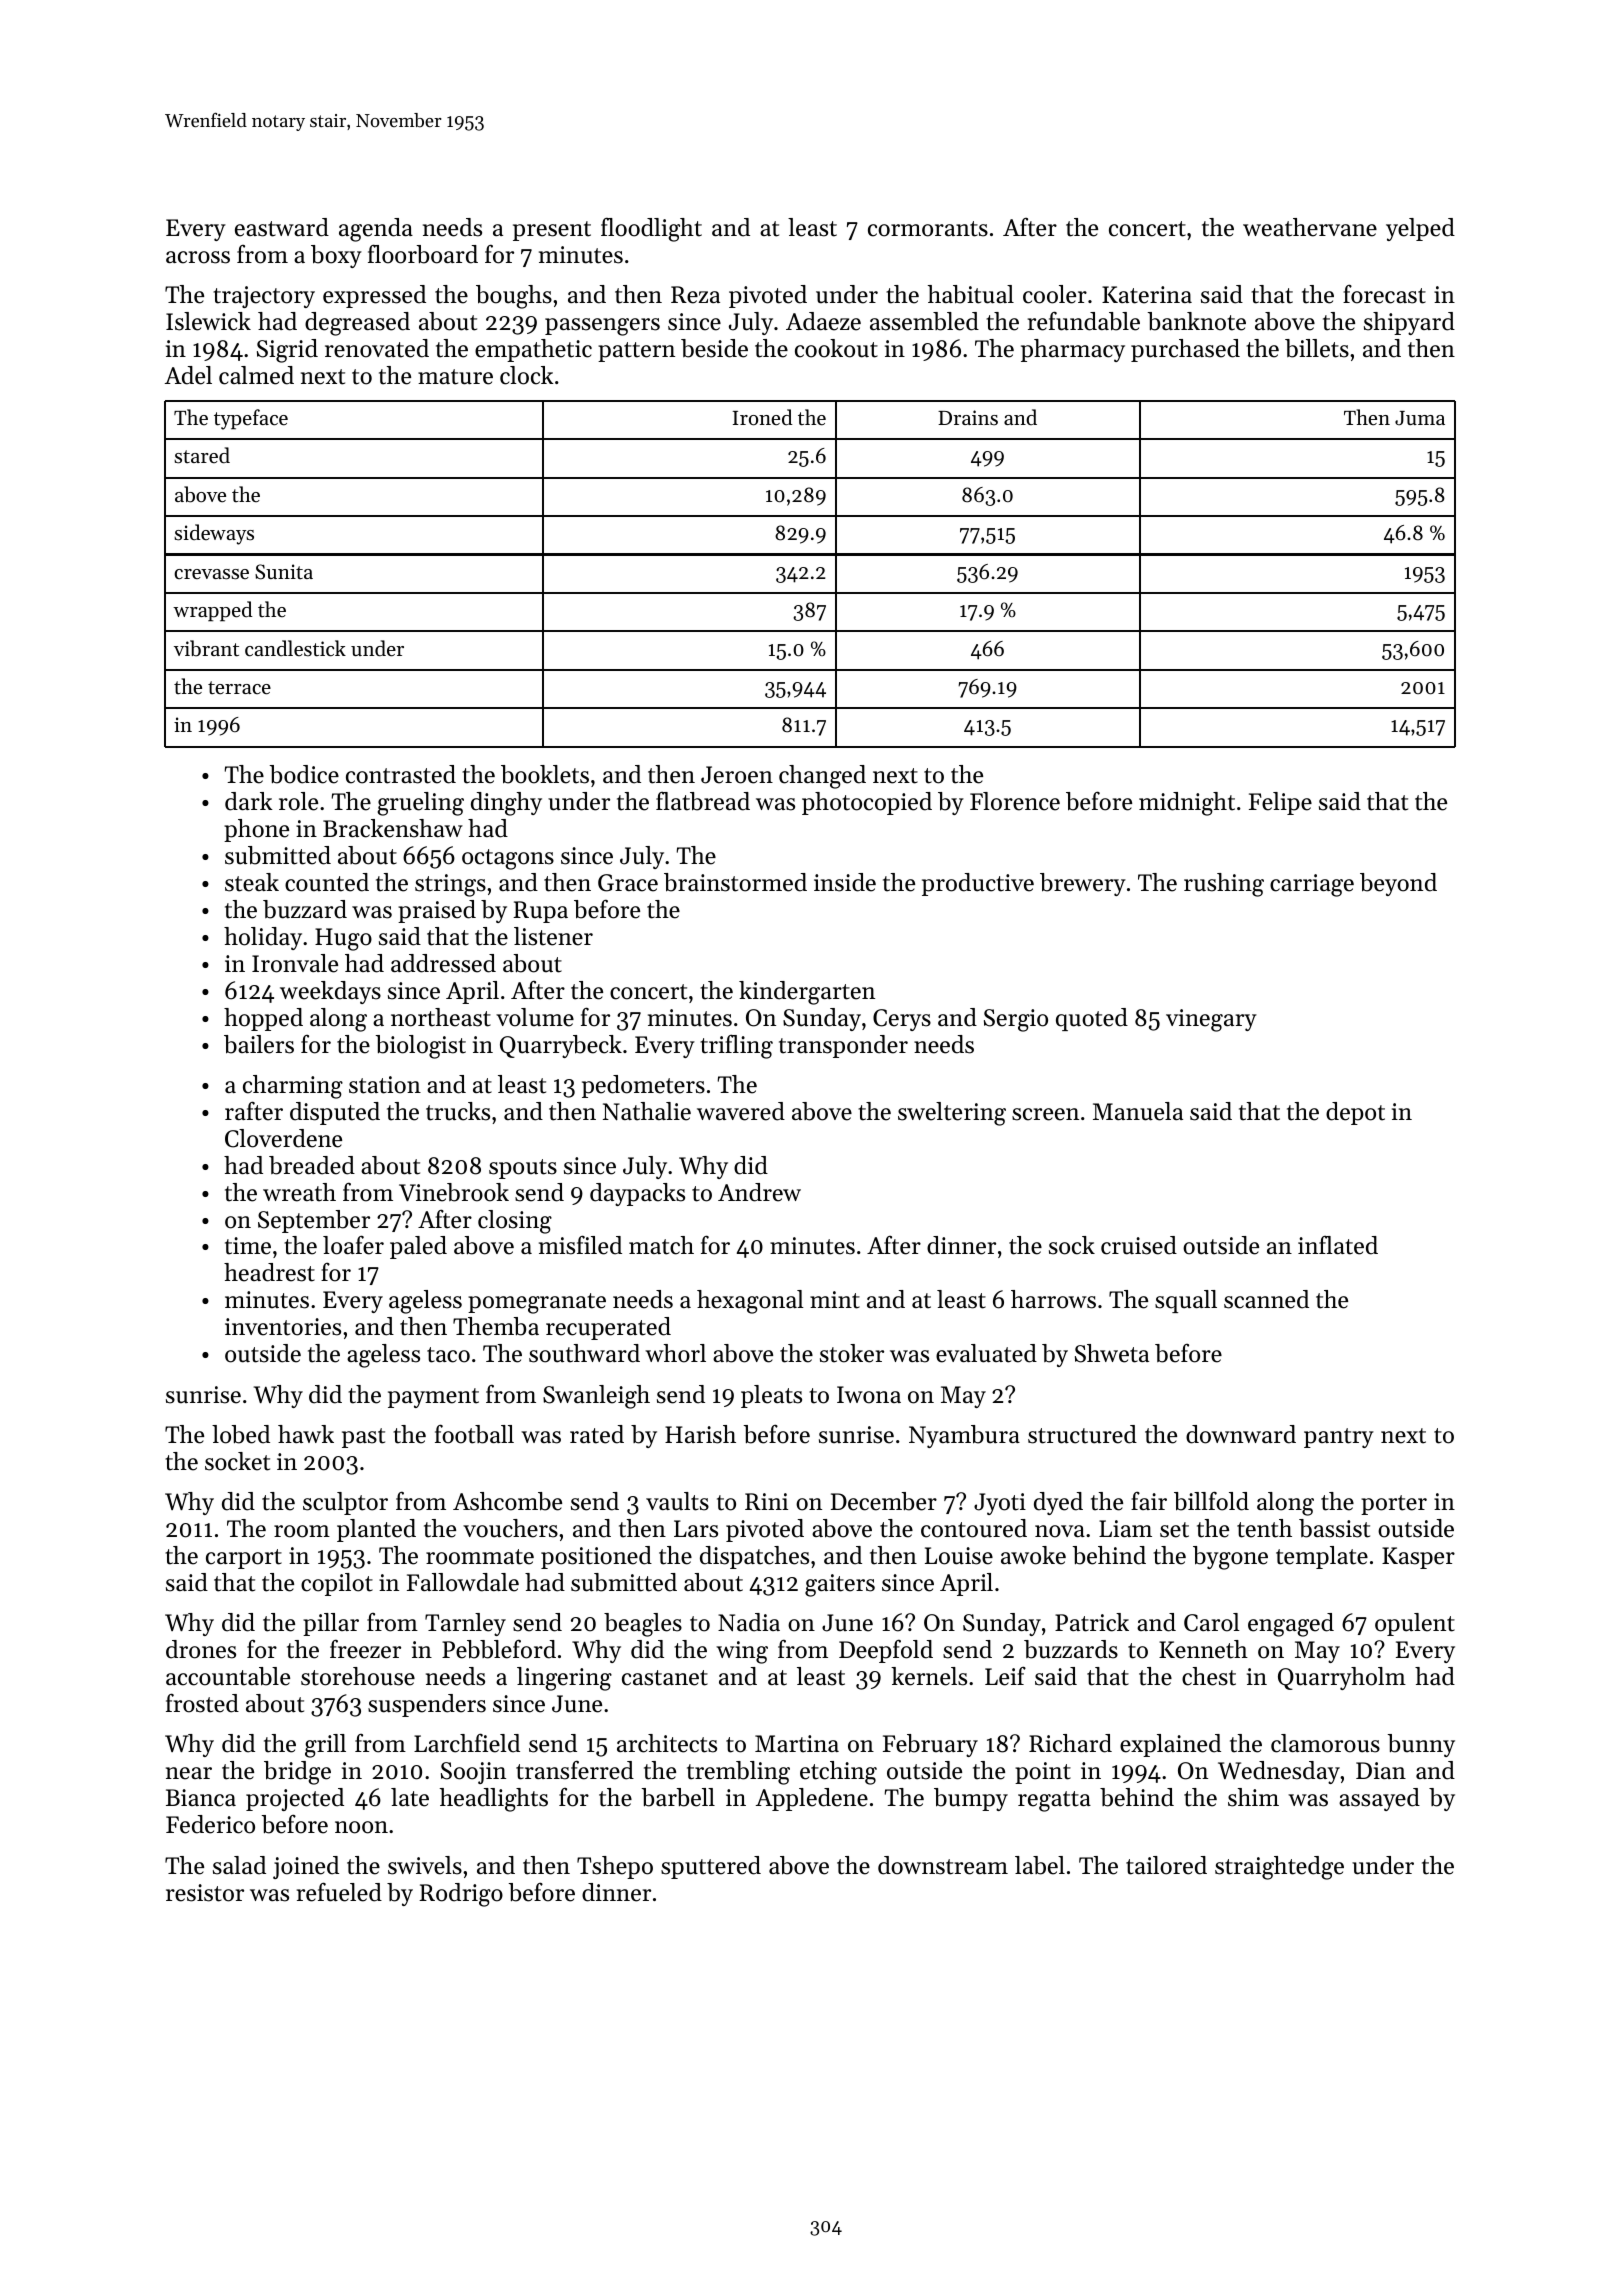 This screenshot has width=1620, height=2292. Describe the element at coordinates (1058, 1503) in the screenshot. I see `dyed` at that location.
